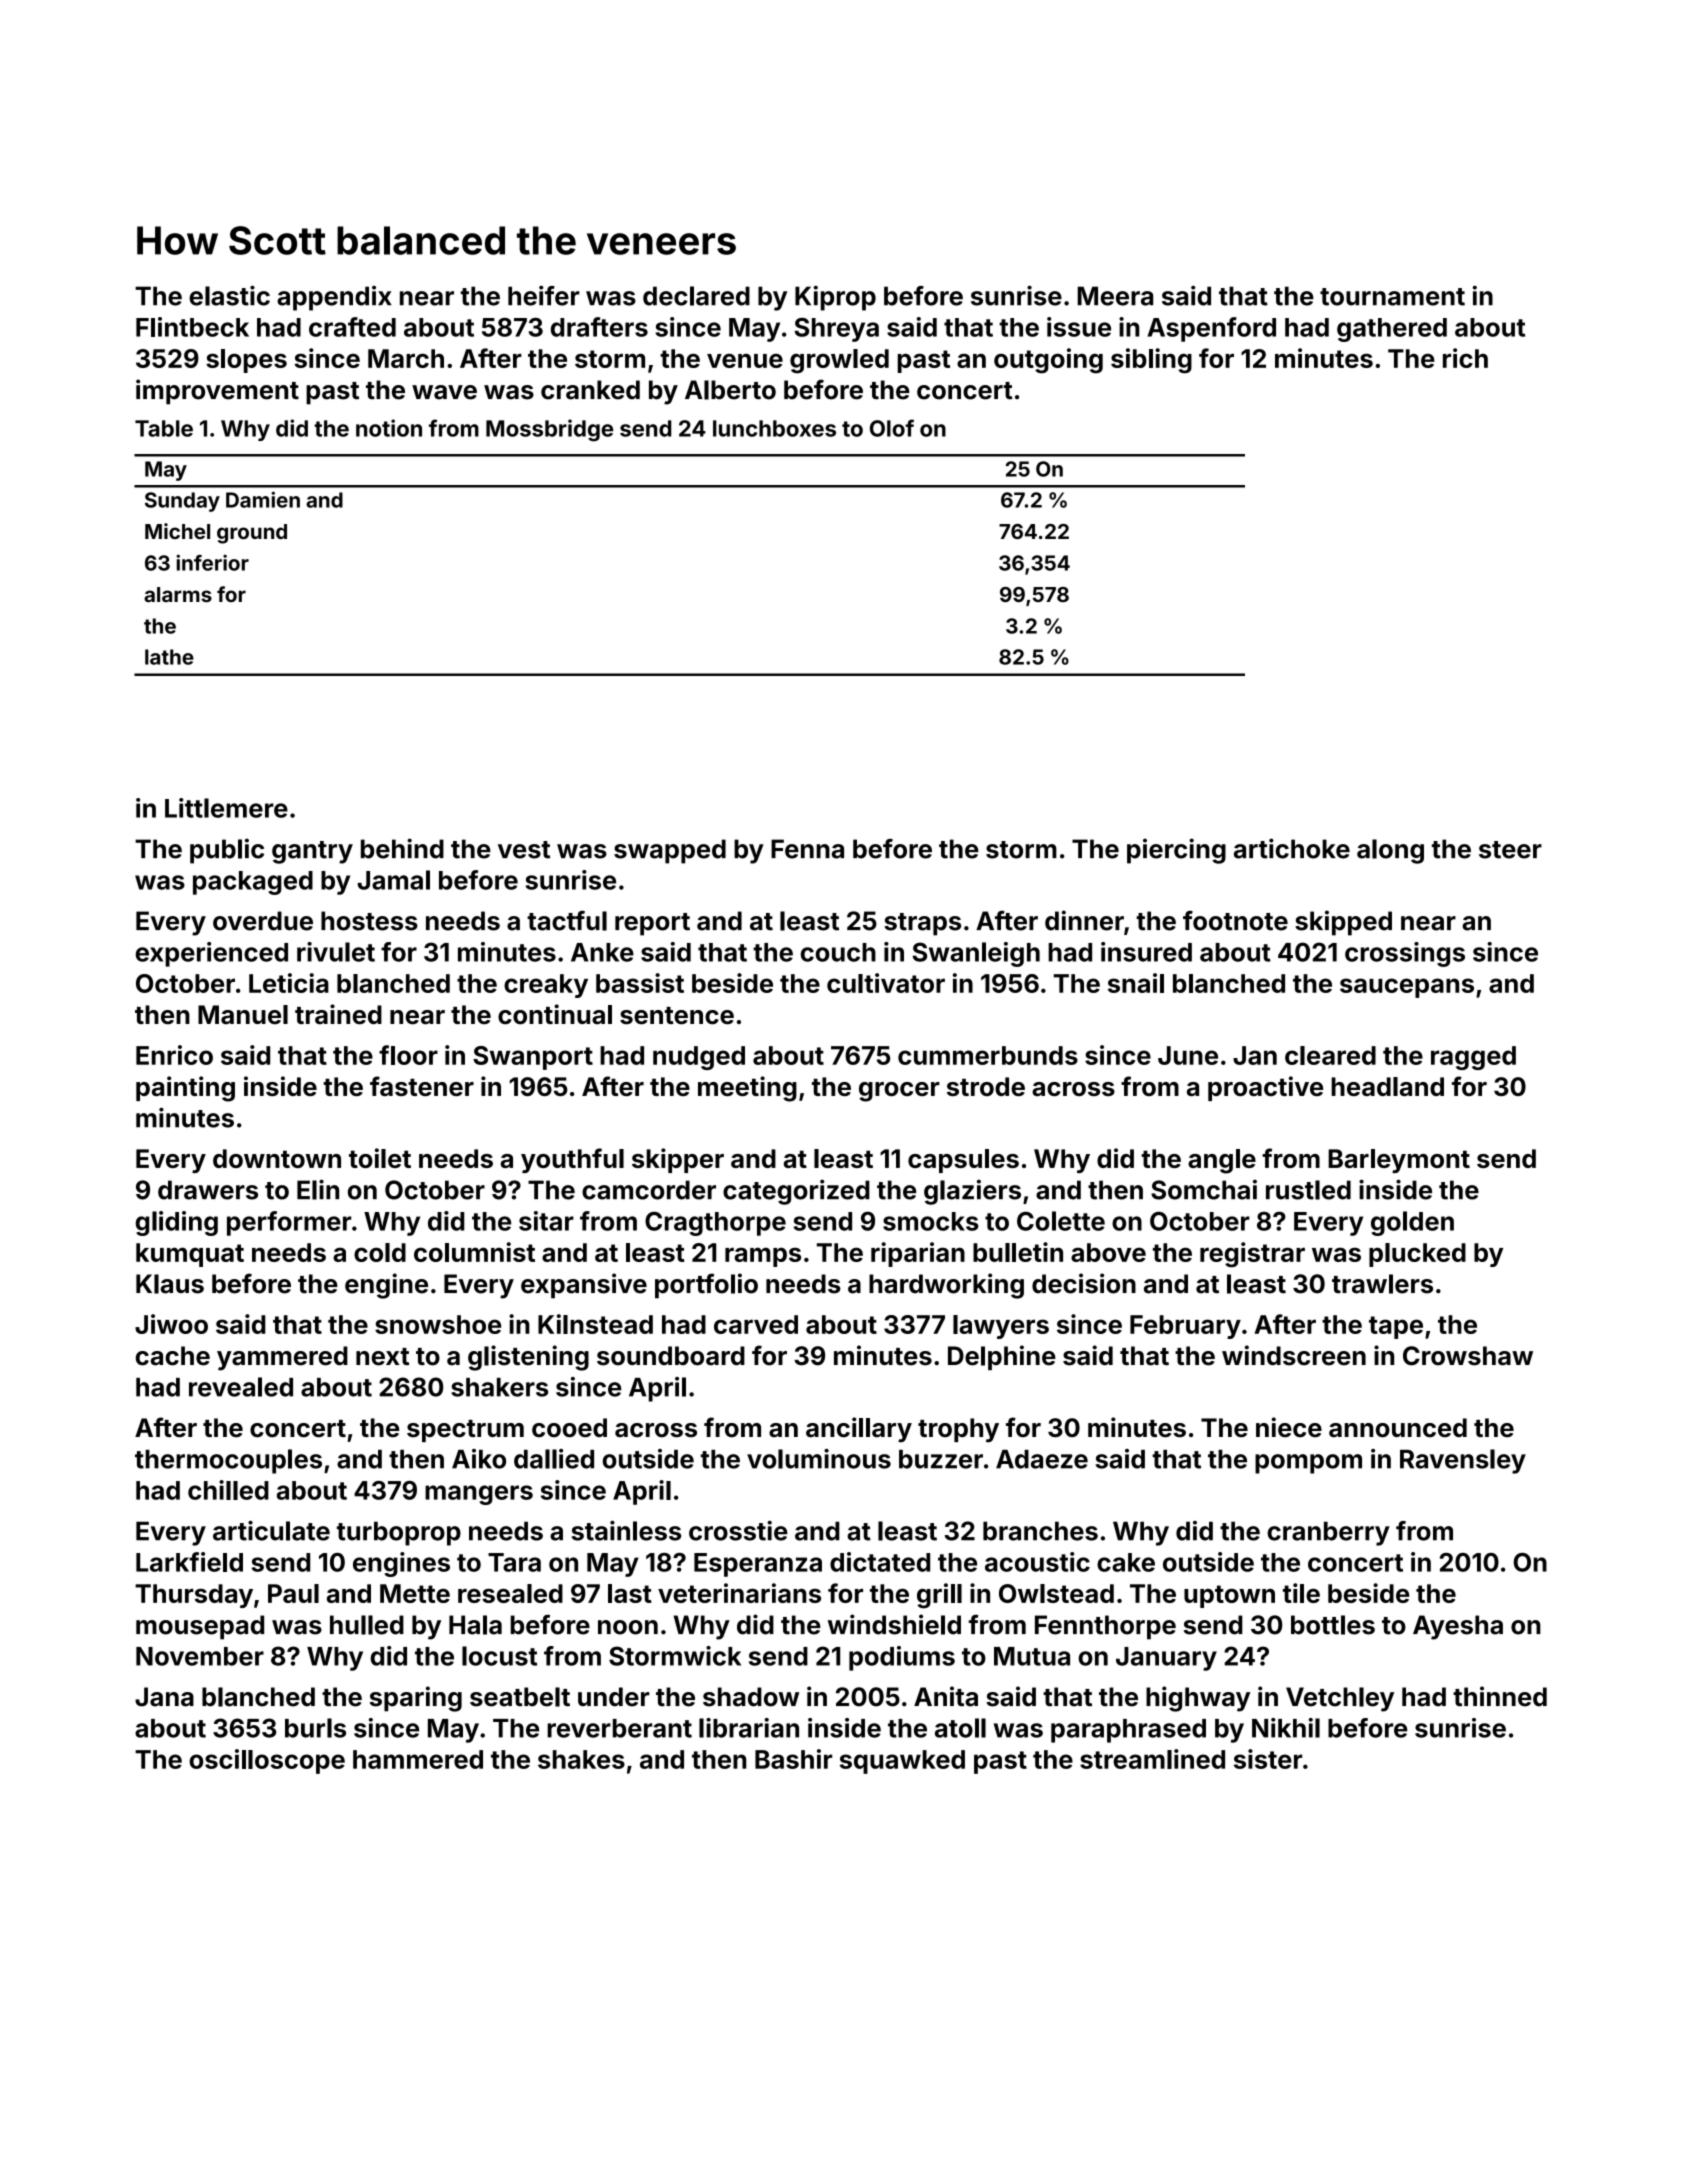  Describe the element at coordinates (835, 298) in the screenshot. I see `Kiprop` at that location.
